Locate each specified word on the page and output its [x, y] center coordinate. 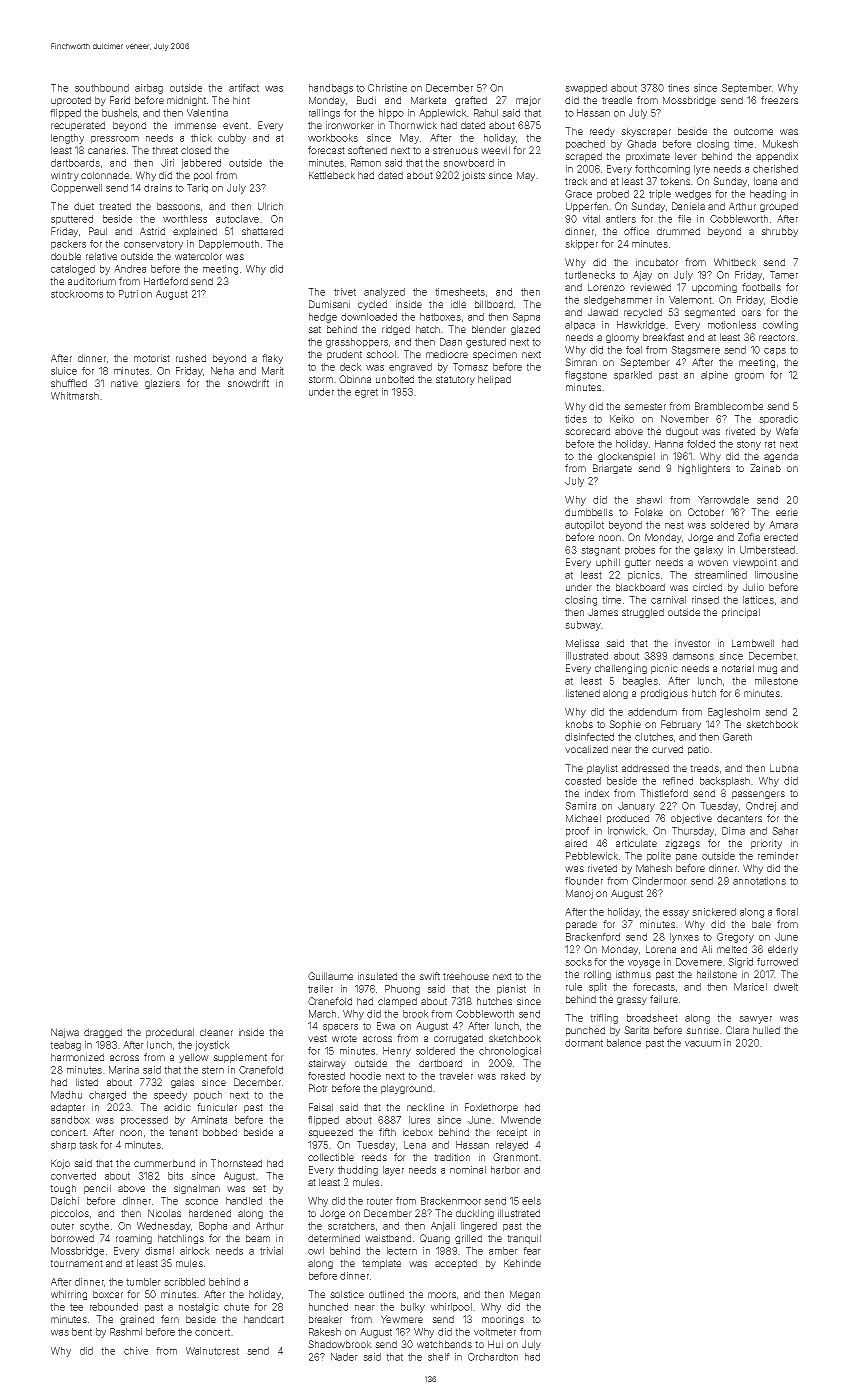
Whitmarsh [75, 396]
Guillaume [330, 976]
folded [701, 444]
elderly [783, 950]
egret [366, 393]
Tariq [197, 189]
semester [645, 406]
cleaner [216, 1032]
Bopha [213, 1227]
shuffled [69, 383]
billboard [494, 304]
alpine [714, 376]
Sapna [526, 318]
